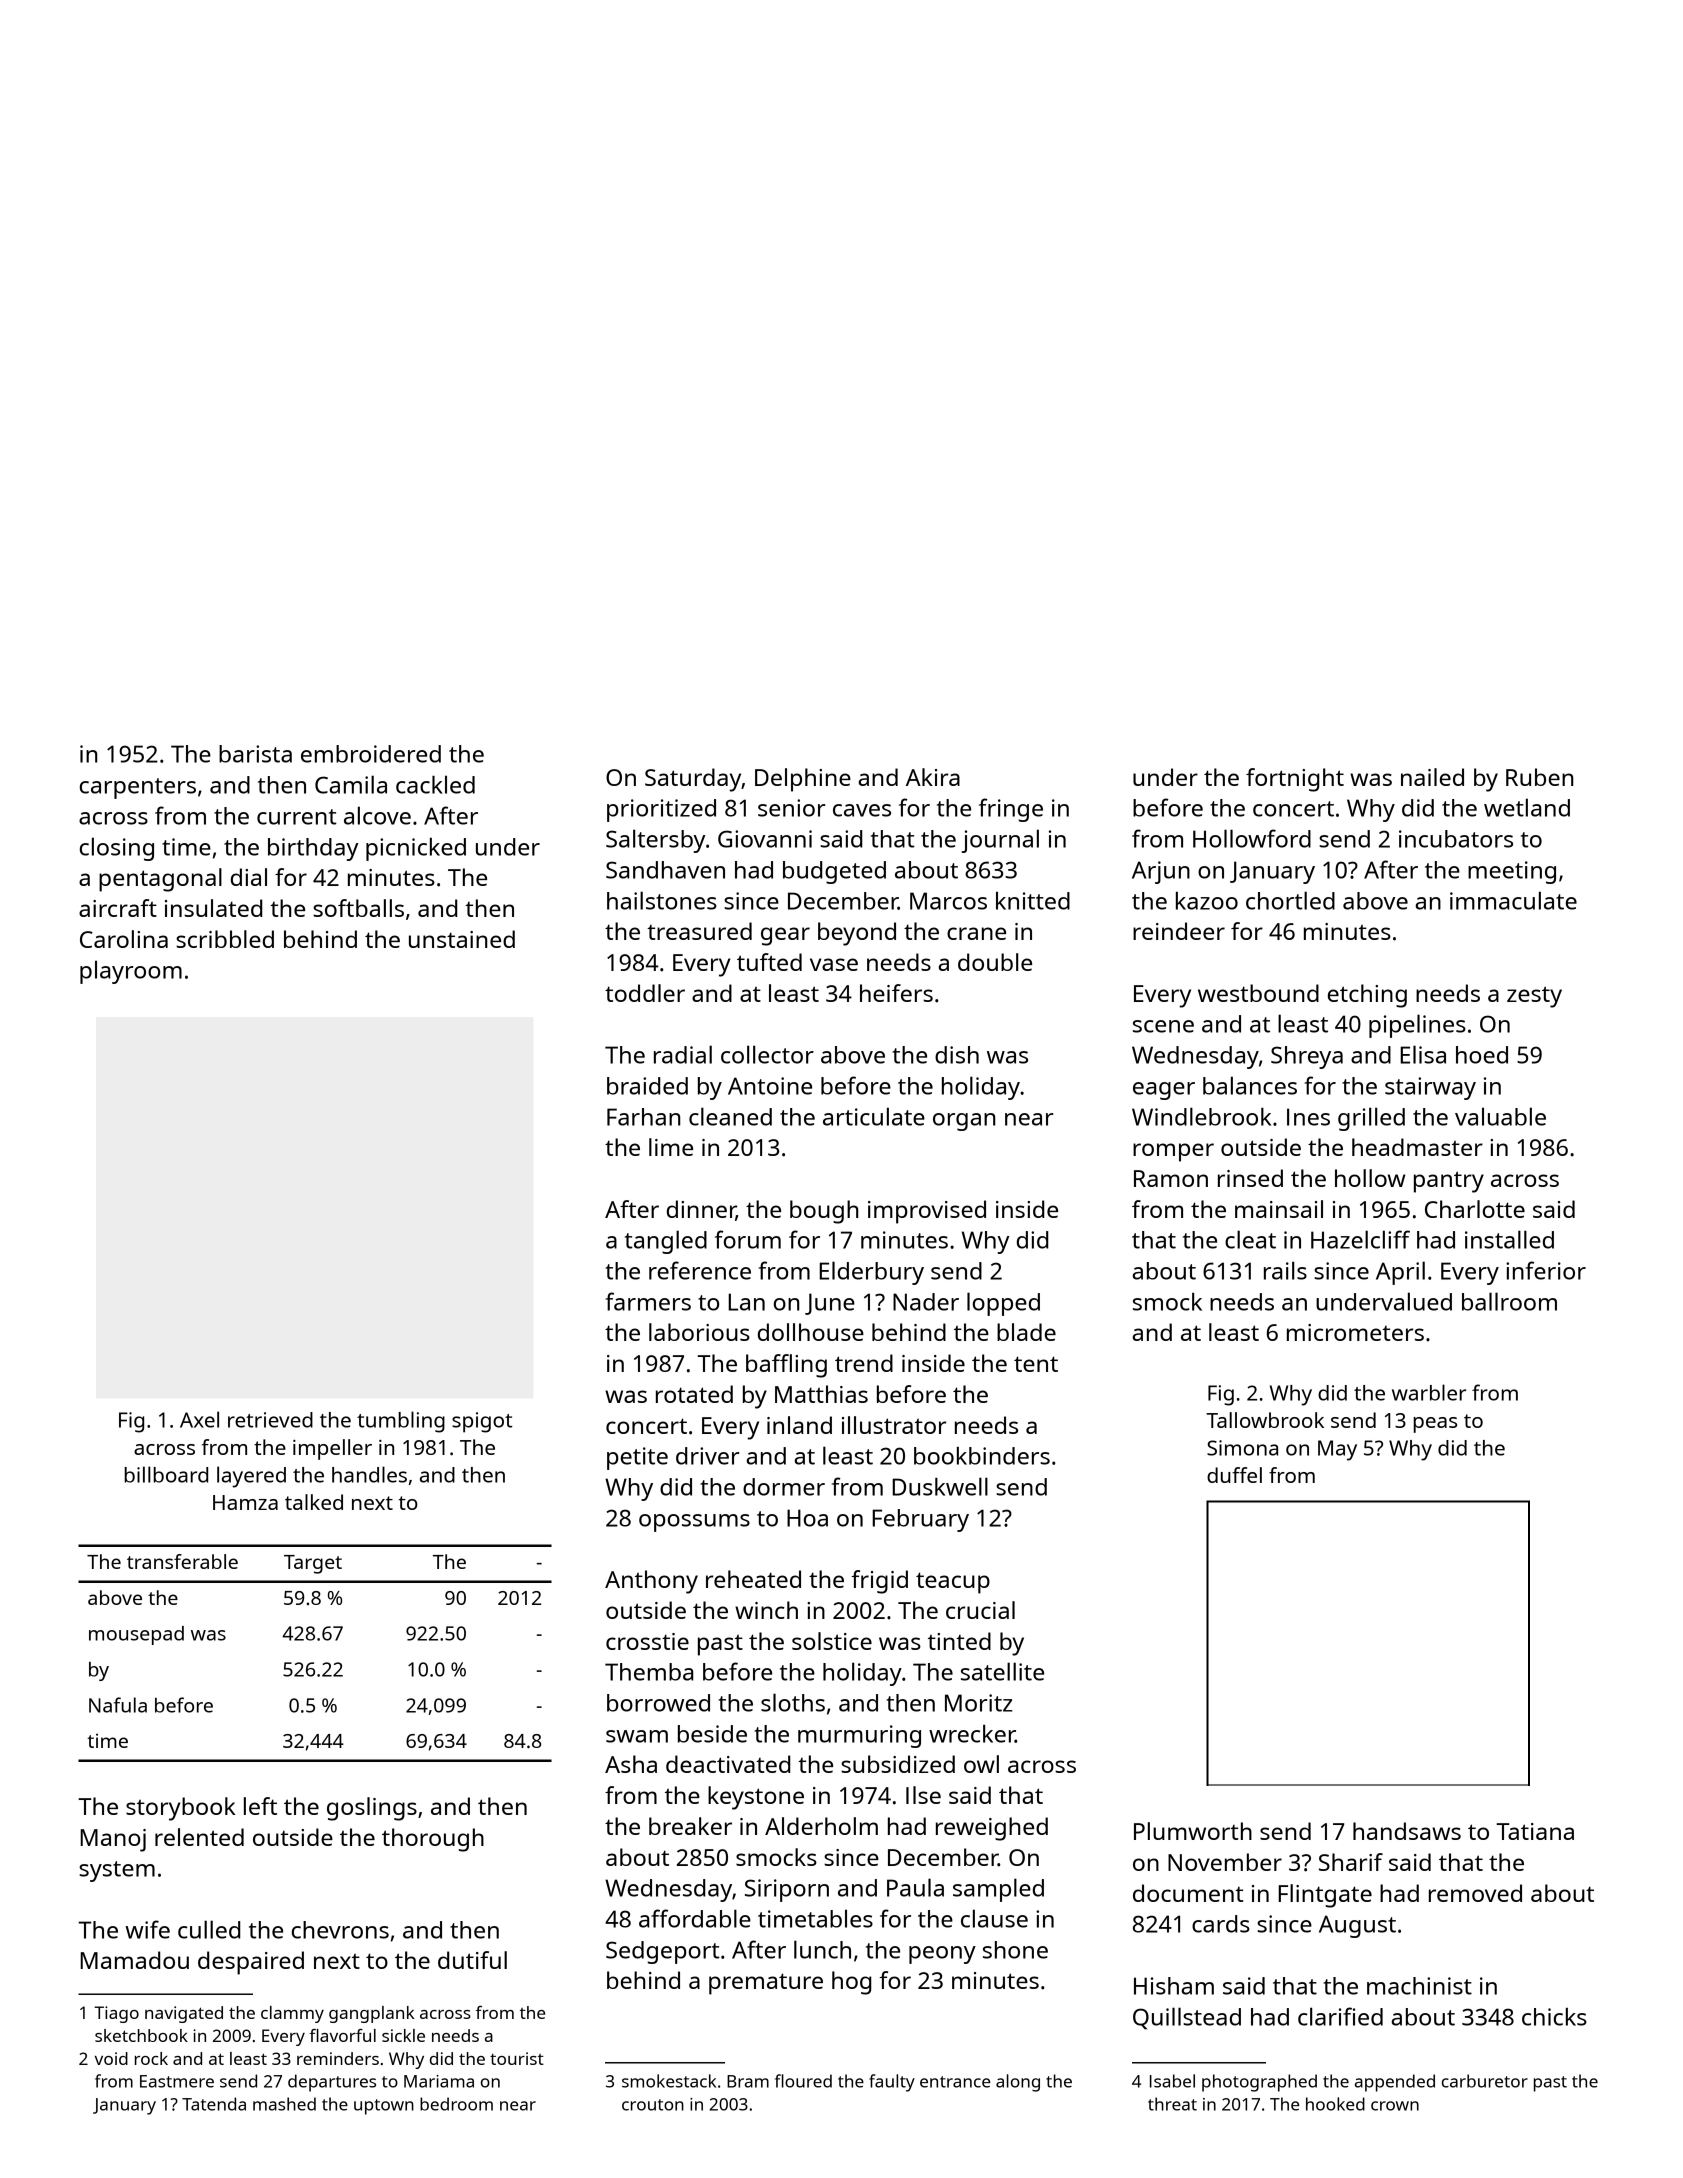  What do you see at coordinates (1475, 1209) in the screenshot?
I see `Charlotte` at bounding box center [1475, 1209].
